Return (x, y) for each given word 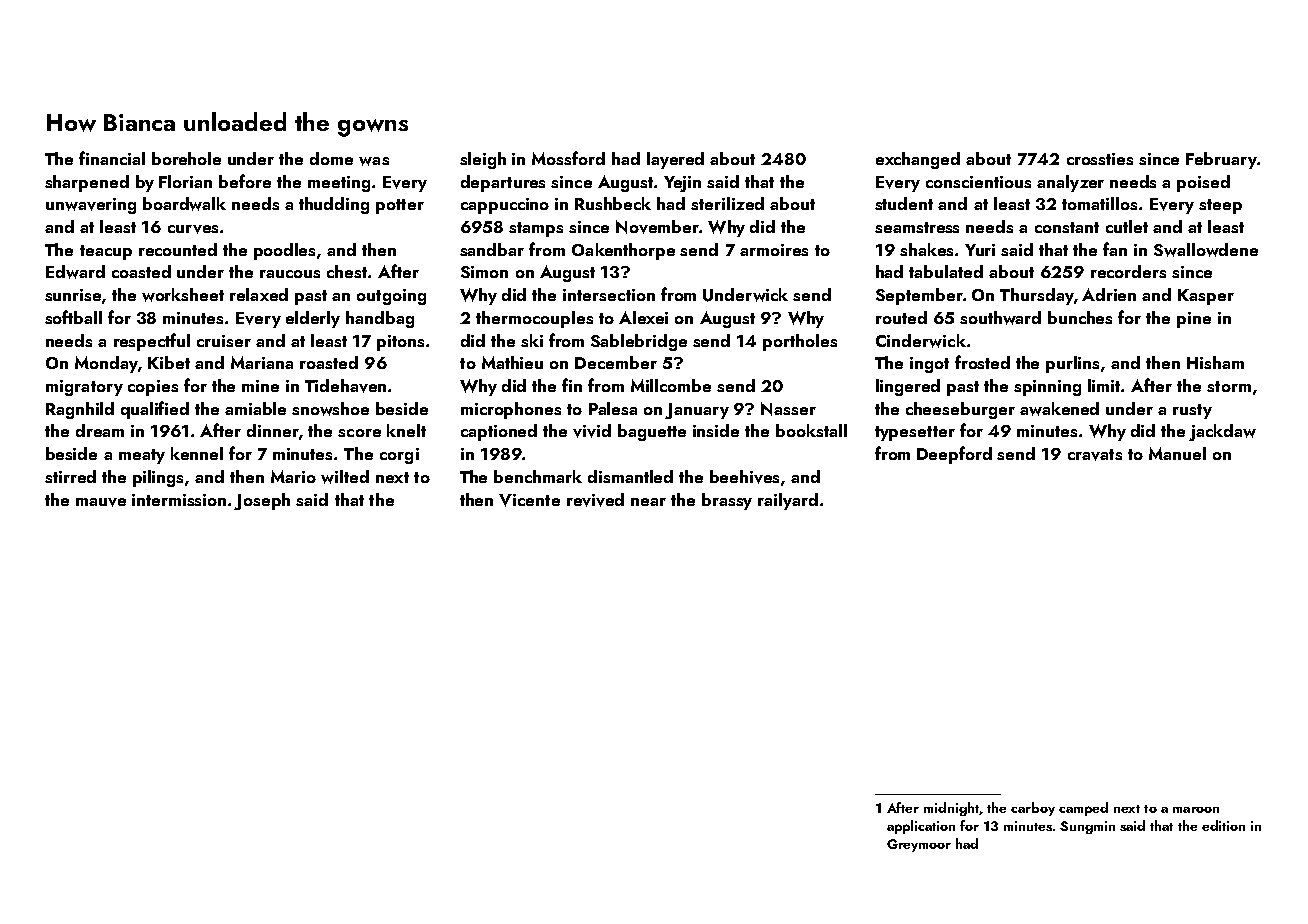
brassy (727, 501)
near (648, 502)
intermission (179, 500)
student (904, 203)
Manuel (1177, 453)
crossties (1100, 159)
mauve (101, 502)
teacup (106, 252)
